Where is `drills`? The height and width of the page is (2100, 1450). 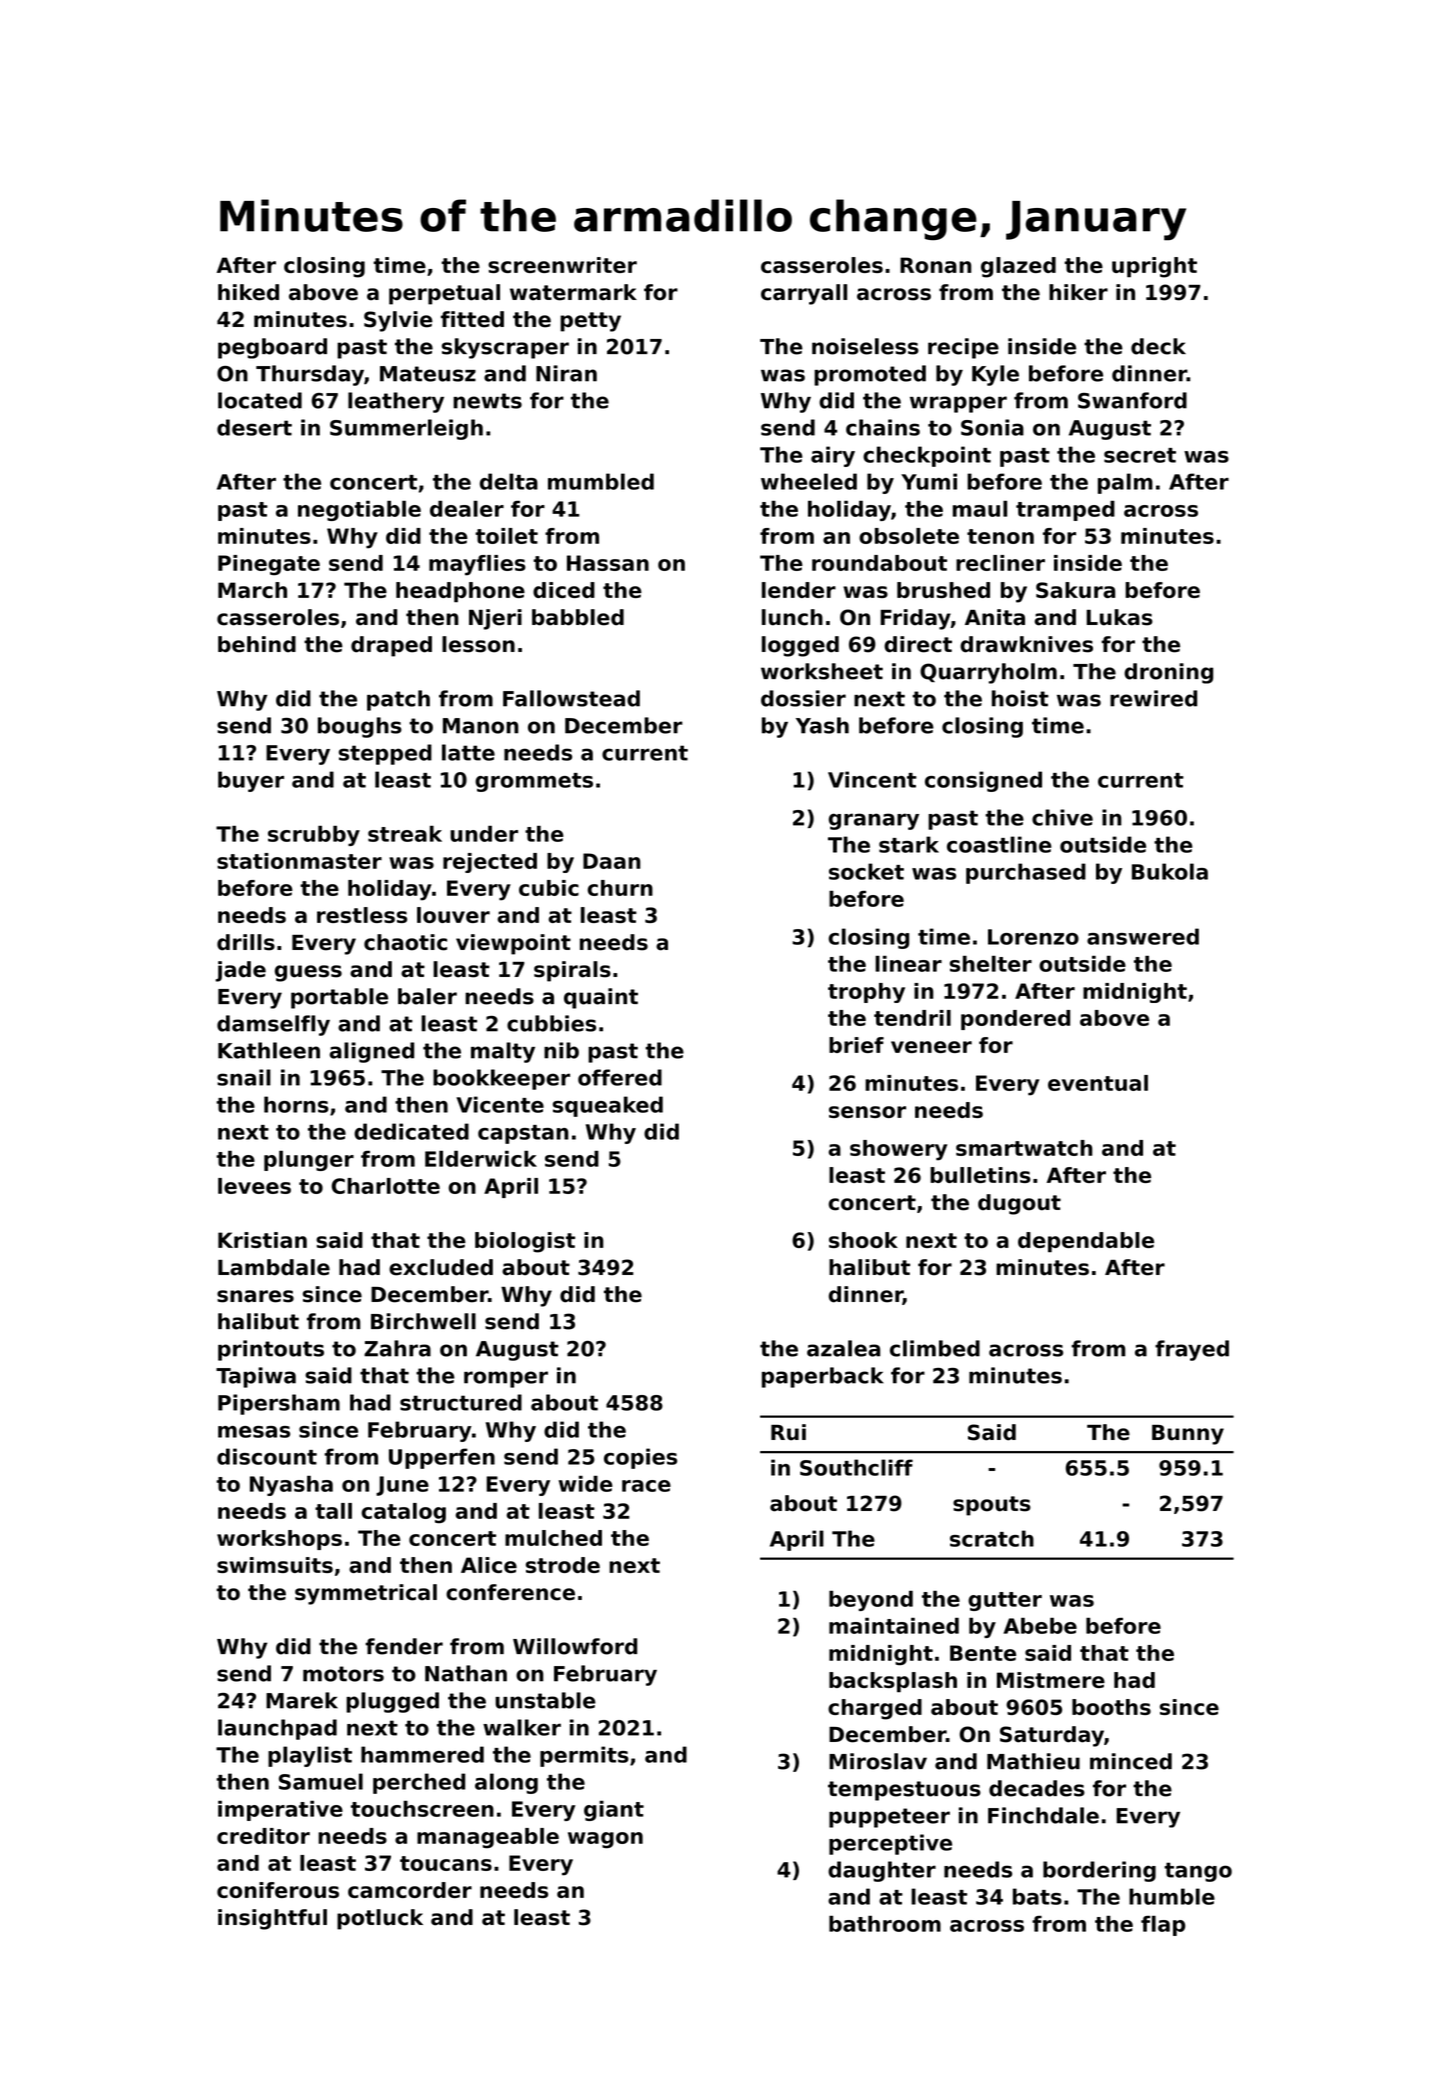
drills is located at coordinates (246, 942).
